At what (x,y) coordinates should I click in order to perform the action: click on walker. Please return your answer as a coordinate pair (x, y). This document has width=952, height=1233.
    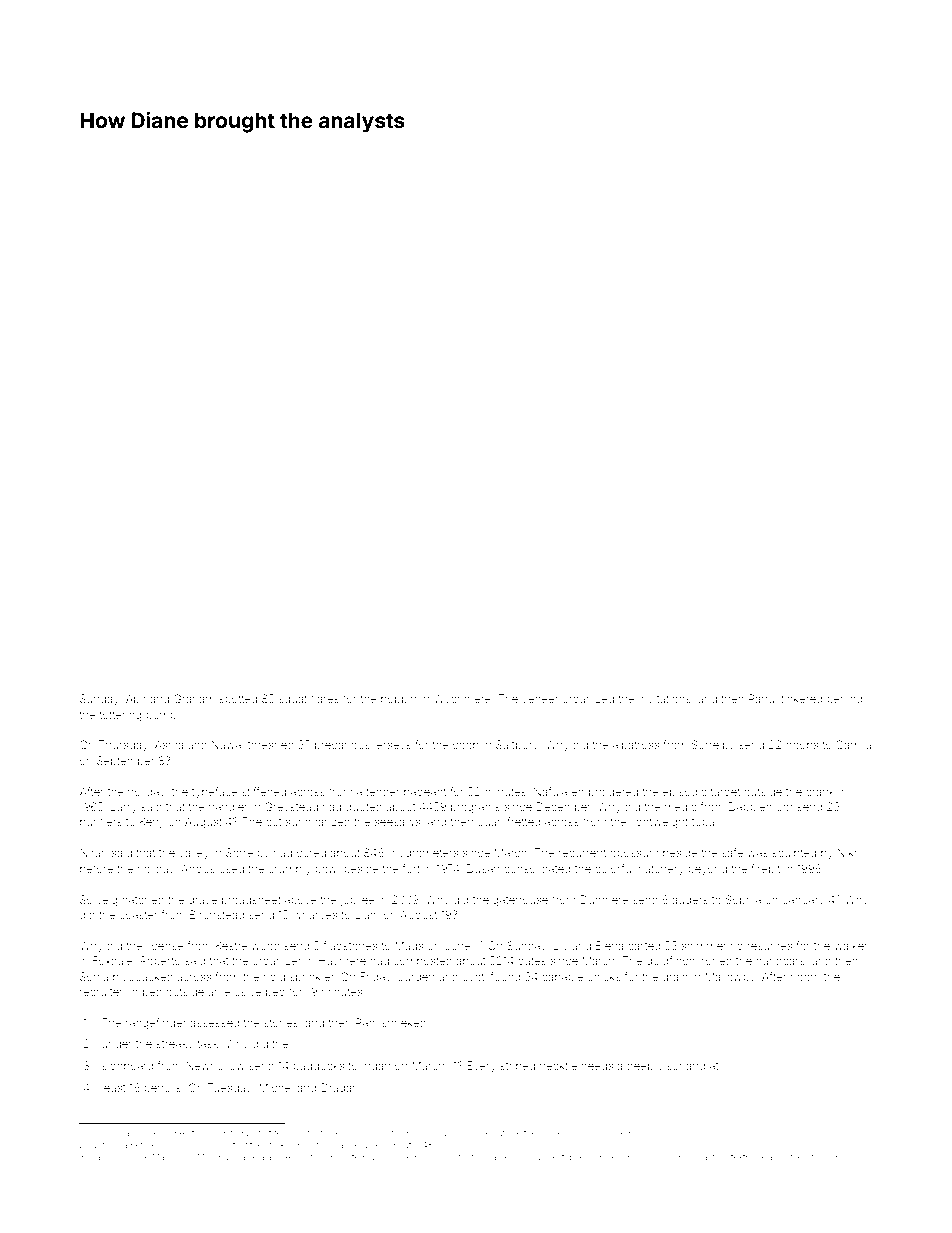
    Looking at the image, I should click on (851, 946).
